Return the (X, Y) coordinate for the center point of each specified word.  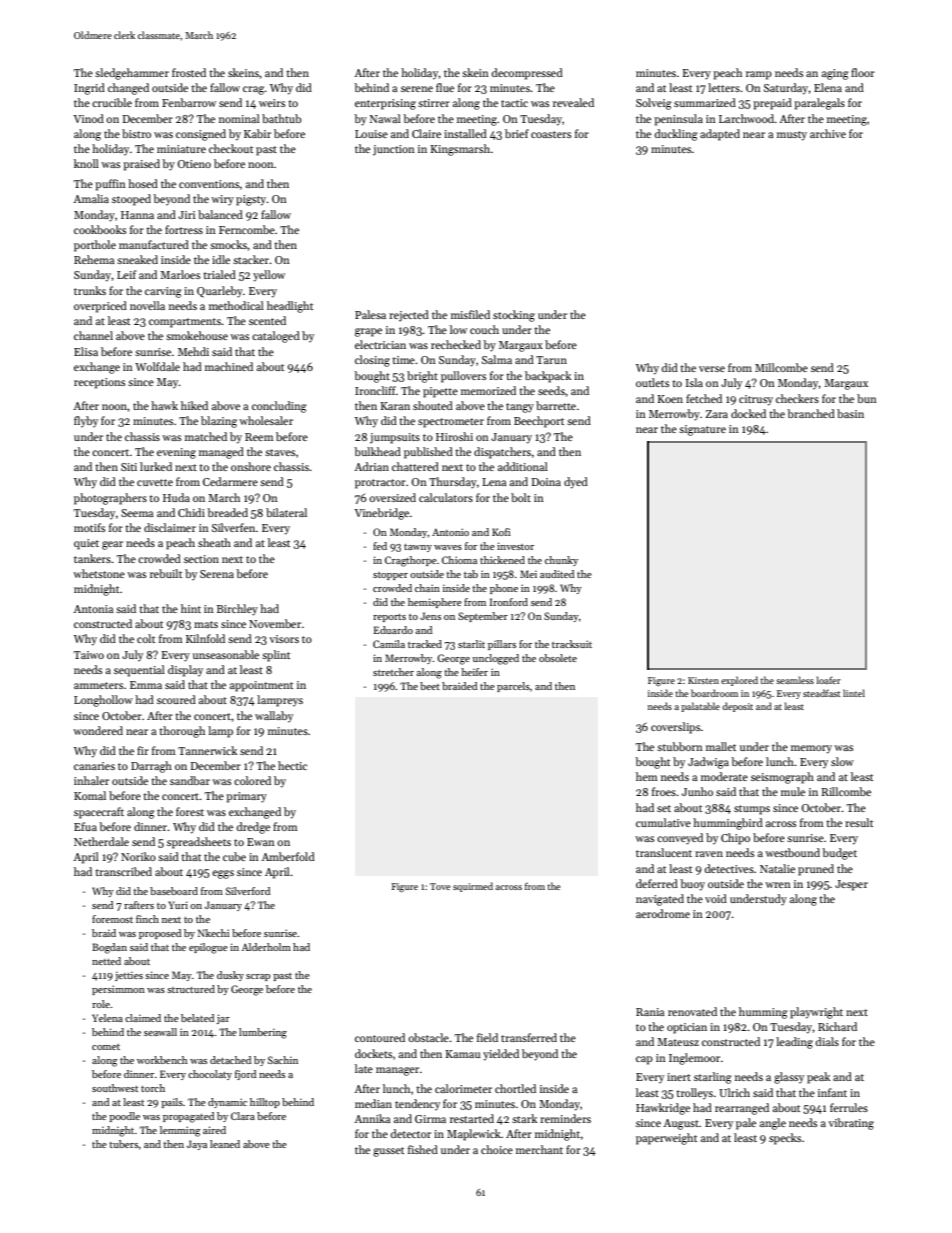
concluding (279, 407)
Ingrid (89, 89)
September (483, 617)
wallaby (274, 716)
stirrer (434, 103)
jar (223, 1019)
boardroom (714, 693)
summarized (705, 102)
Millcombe (781, 367)
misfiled (470, 314)
